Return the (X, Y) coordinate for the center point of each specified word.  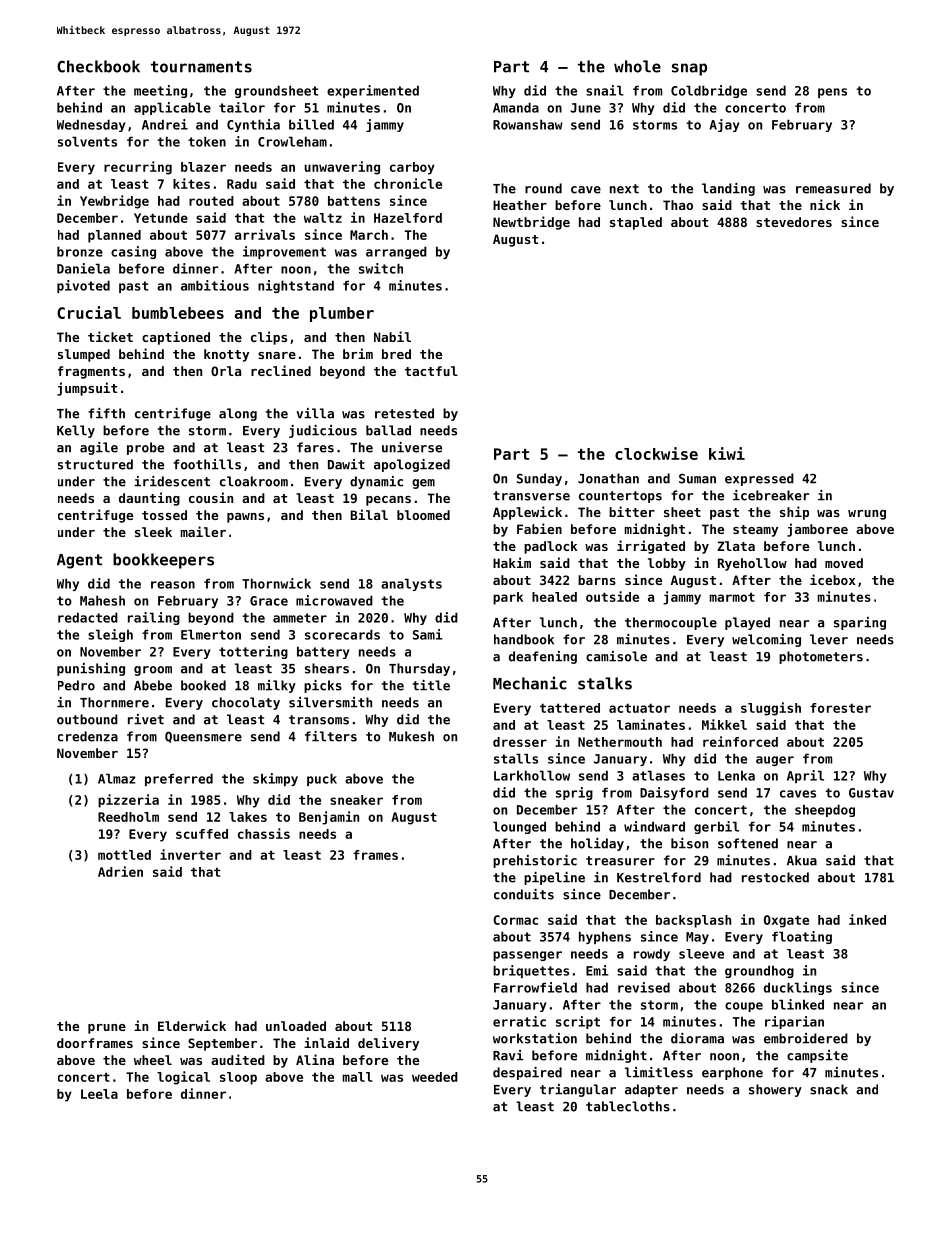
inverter (190, 854)
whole (637, 66)
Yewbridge (114, 202)
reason (173, 585)
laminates (651, 724)
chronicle (408, 183)
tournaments (201, 67)
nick (825, 204)
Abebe (153, 685)
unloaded (296, 1026)
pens (832, 93)
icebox (833, 579)
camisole (616, 656)
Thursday (419, 669)
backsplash (693, 921)
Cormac (515, 920)
